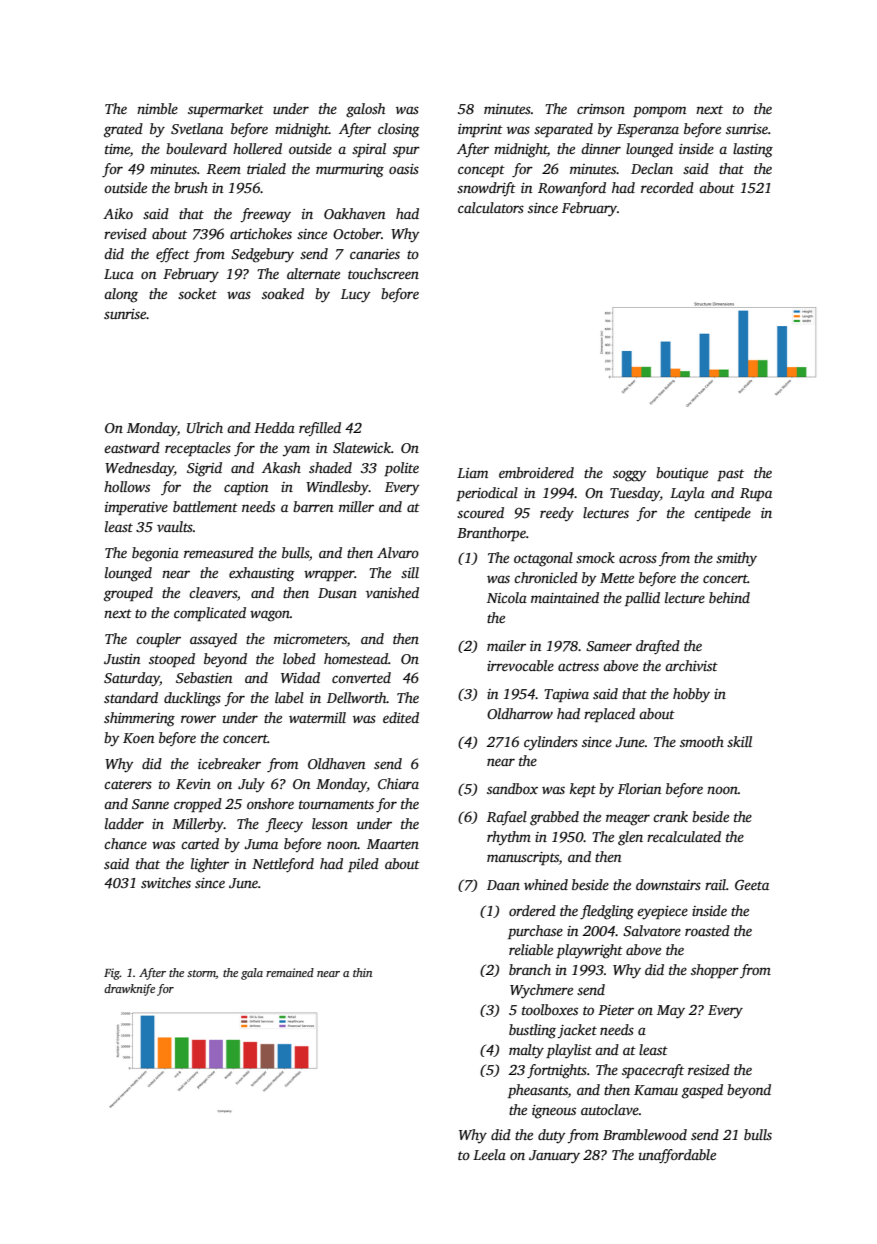  Describe the element at coordinates (257, 148) in the screenshot. I see `hollered` at that location.
